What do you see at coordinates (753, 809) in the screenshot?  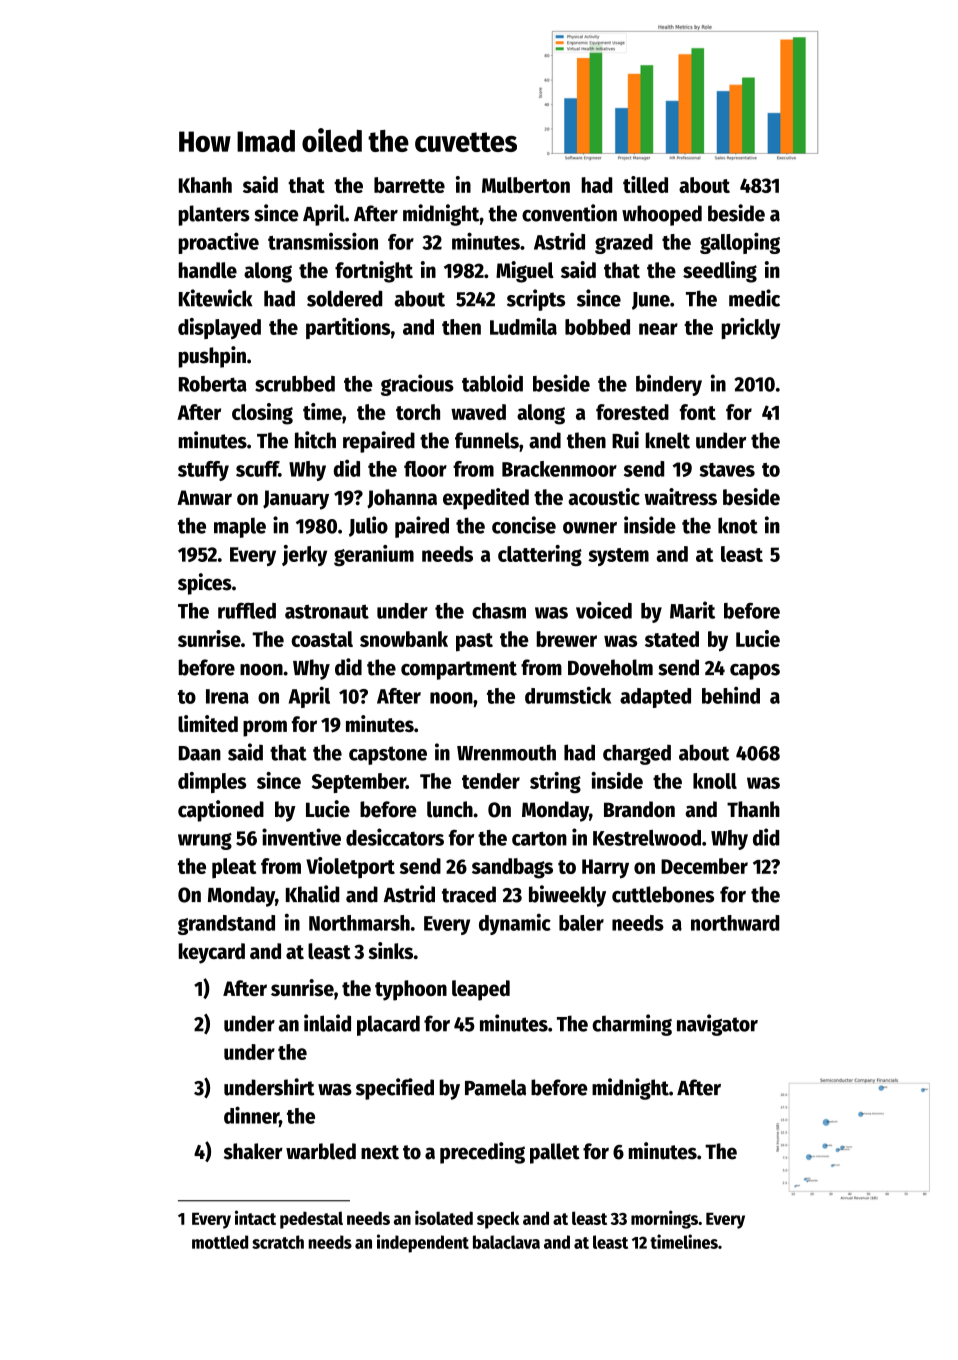 I see `Thanh` at bounding box center [753, 809].
